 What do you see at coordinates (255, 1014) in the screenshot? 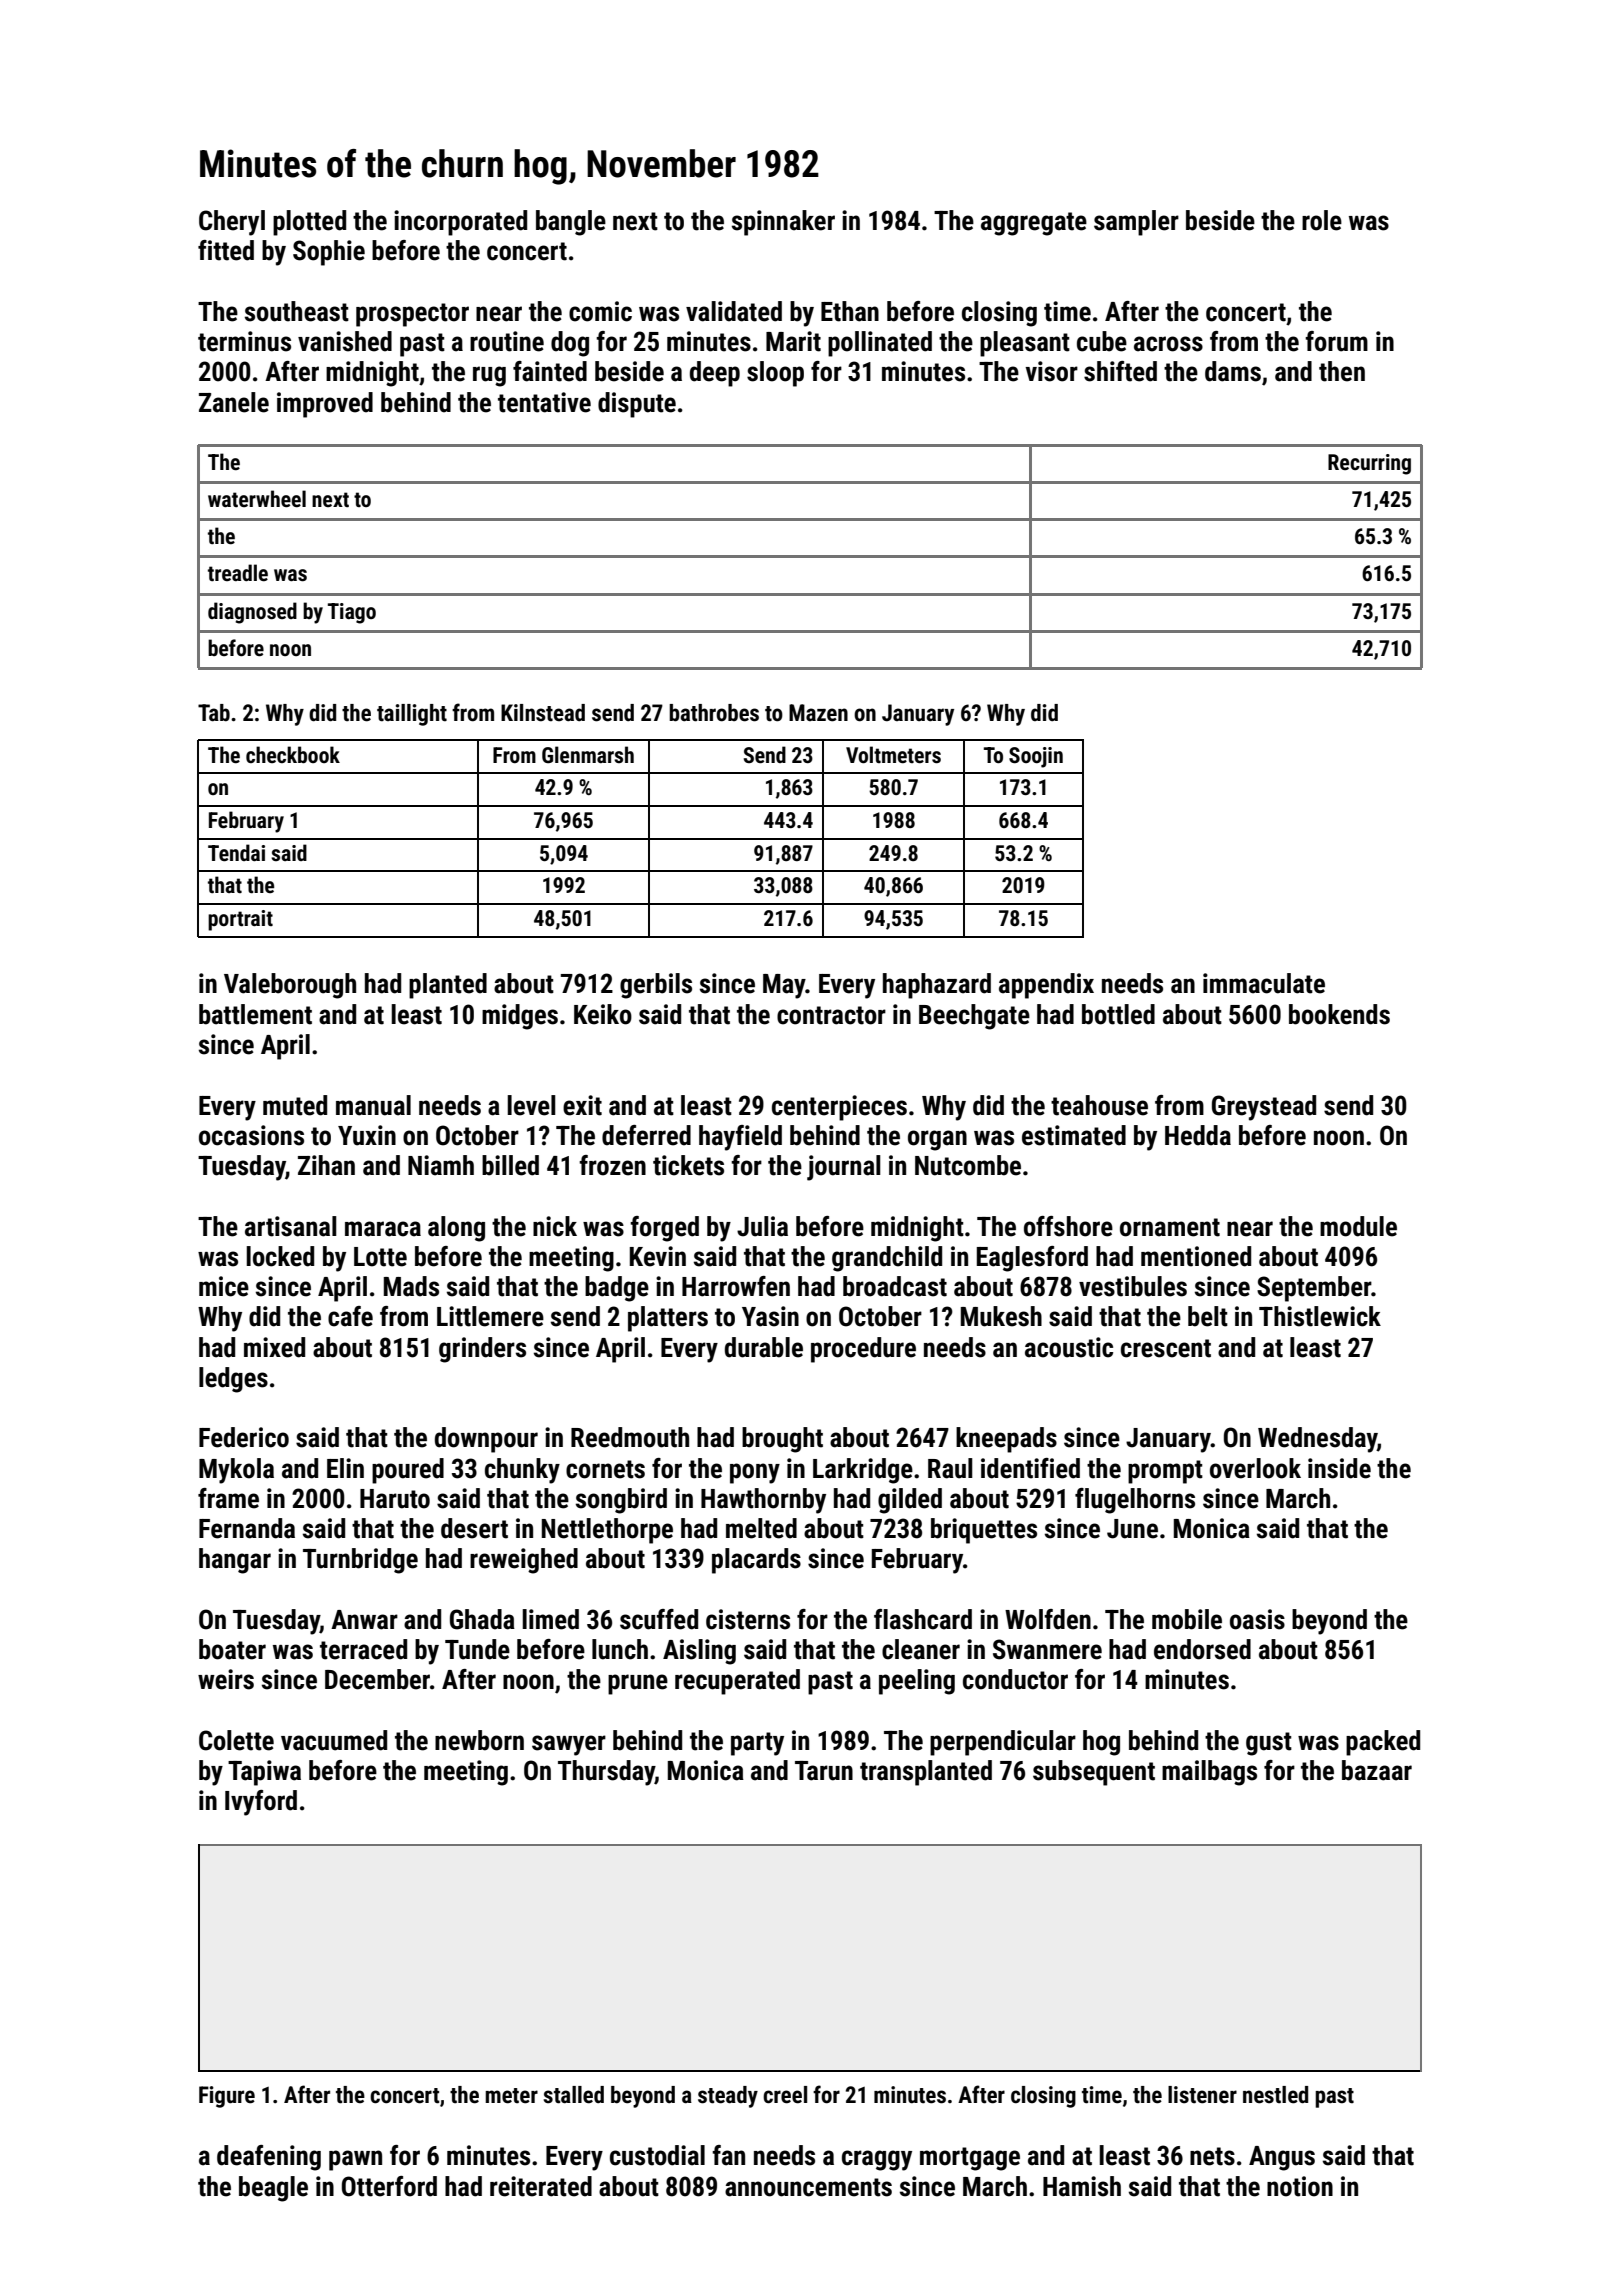
I see `battlement` at bounding box center [255, 1014].
